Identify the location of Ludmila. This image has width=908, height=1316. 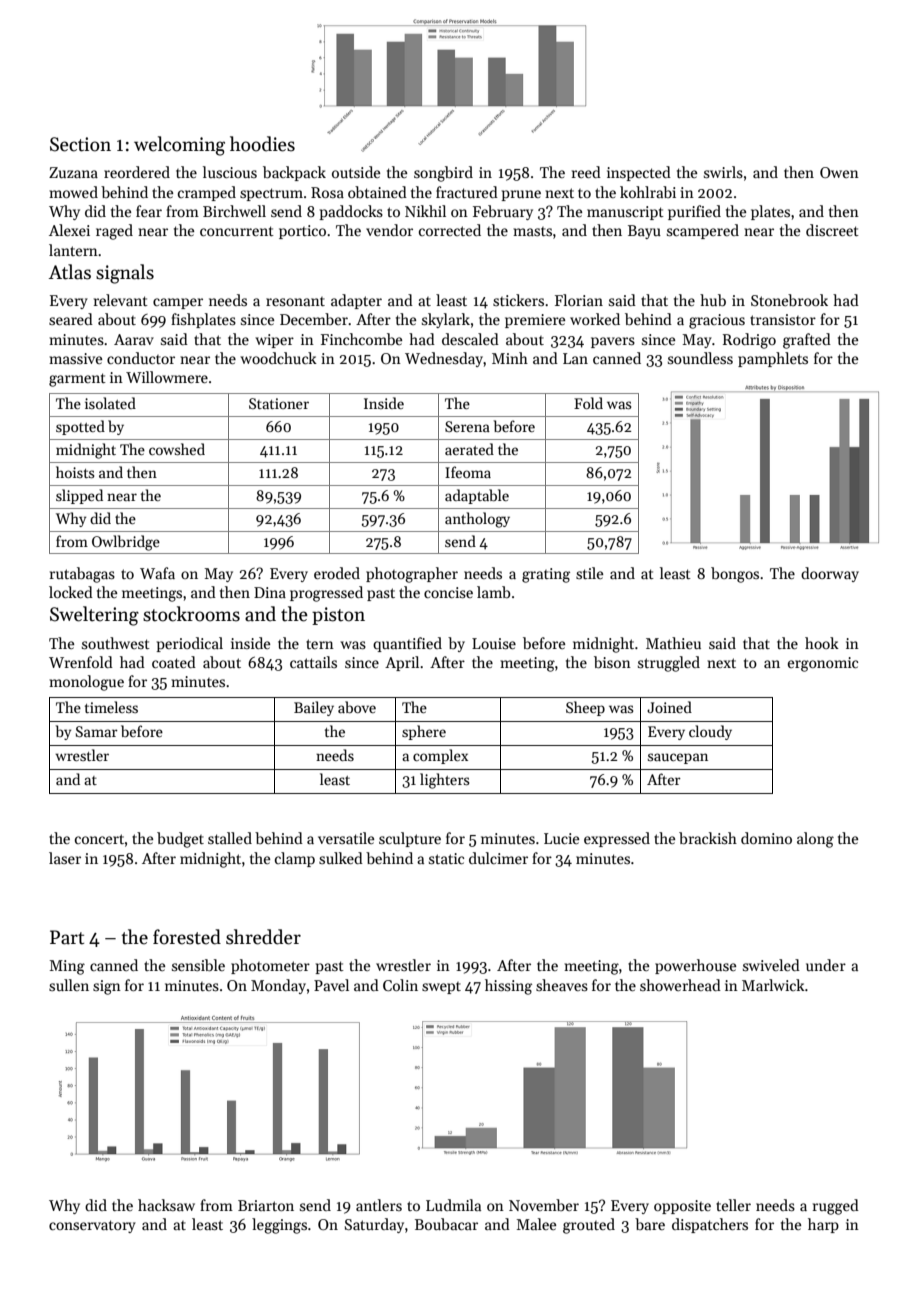
(453, 1205).
